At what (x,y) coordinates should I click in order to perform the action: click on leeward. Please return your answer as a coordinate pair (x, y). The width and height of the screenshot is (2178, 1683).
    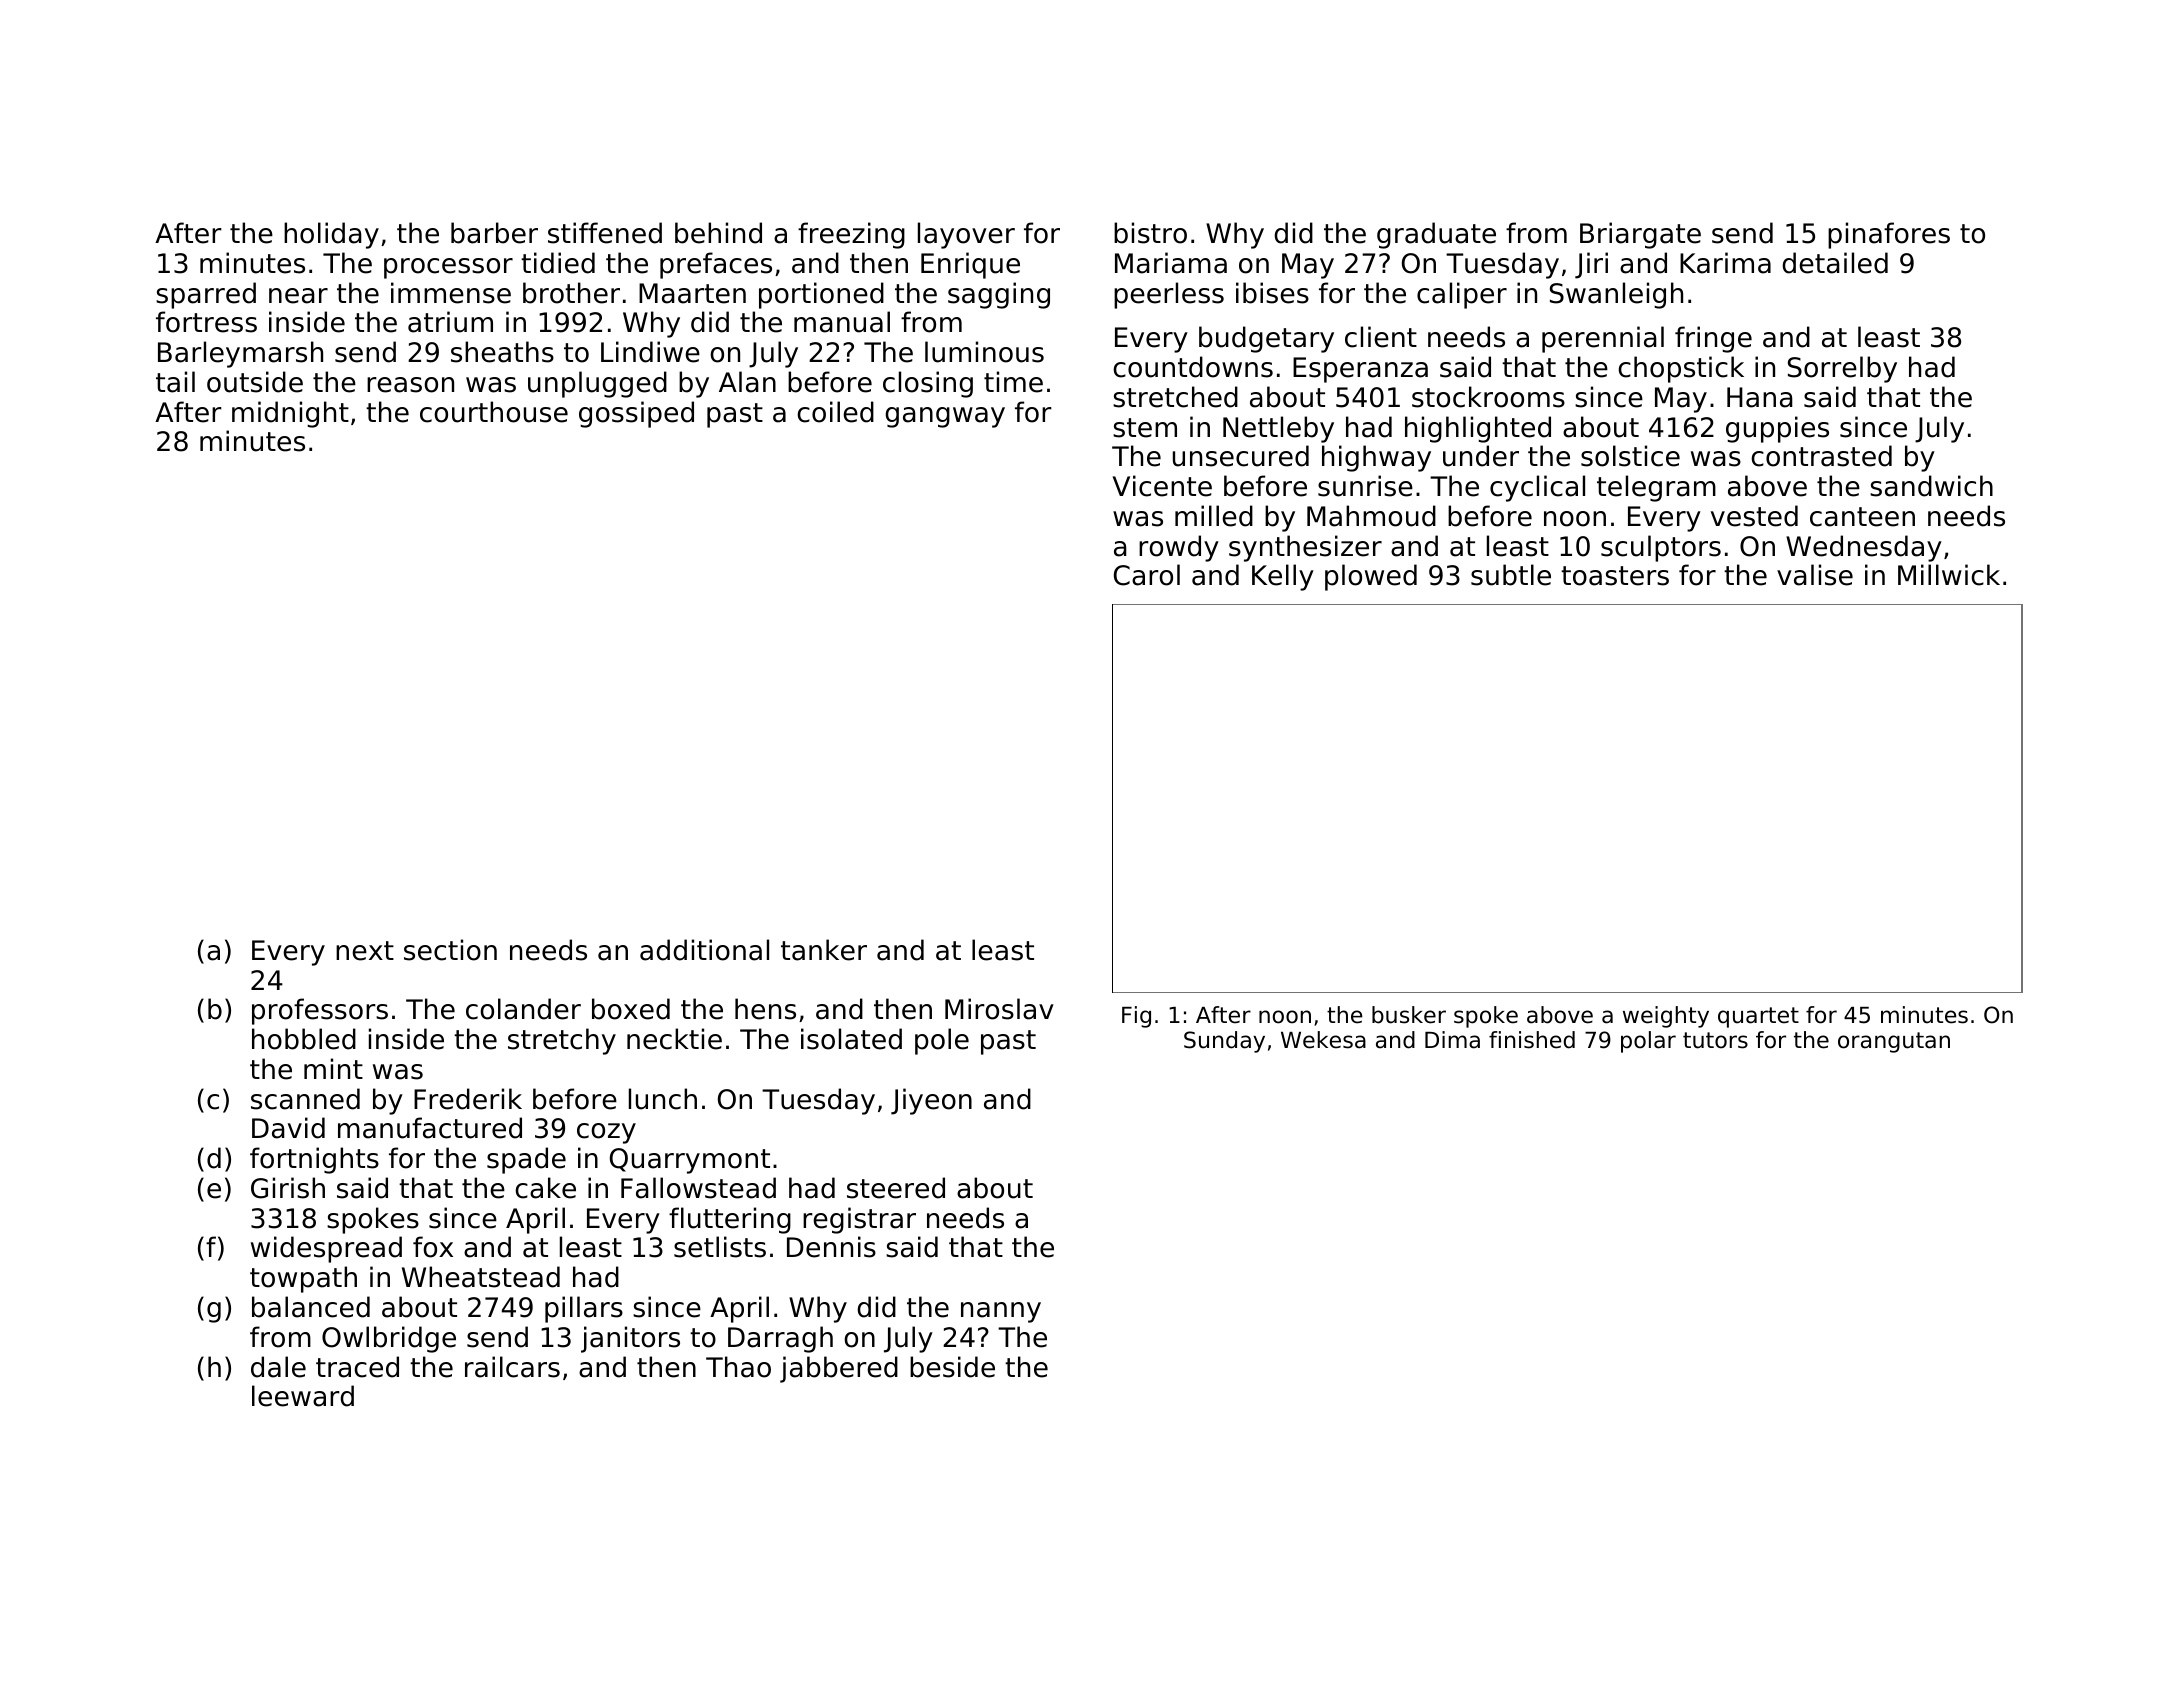
    Looking at the image, I should click on (303, 1396).
